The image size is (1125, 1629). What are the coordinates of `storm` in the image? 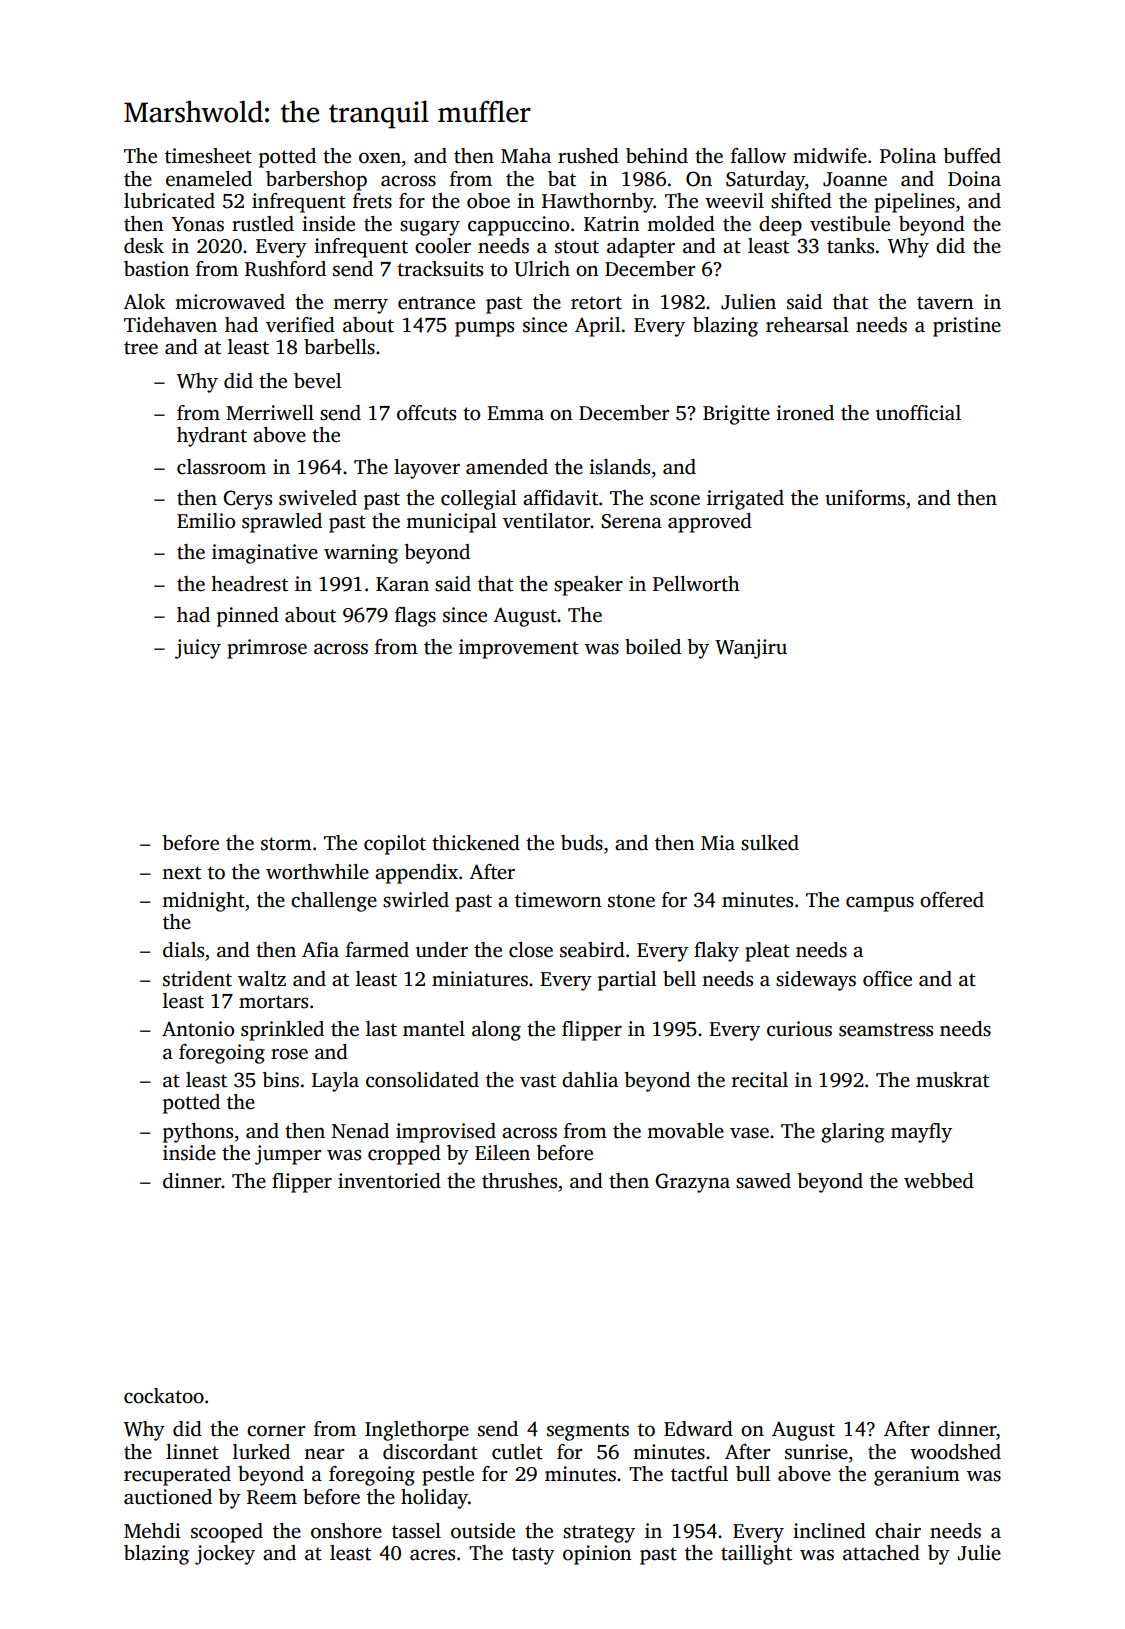 It's located at (286, 844).
